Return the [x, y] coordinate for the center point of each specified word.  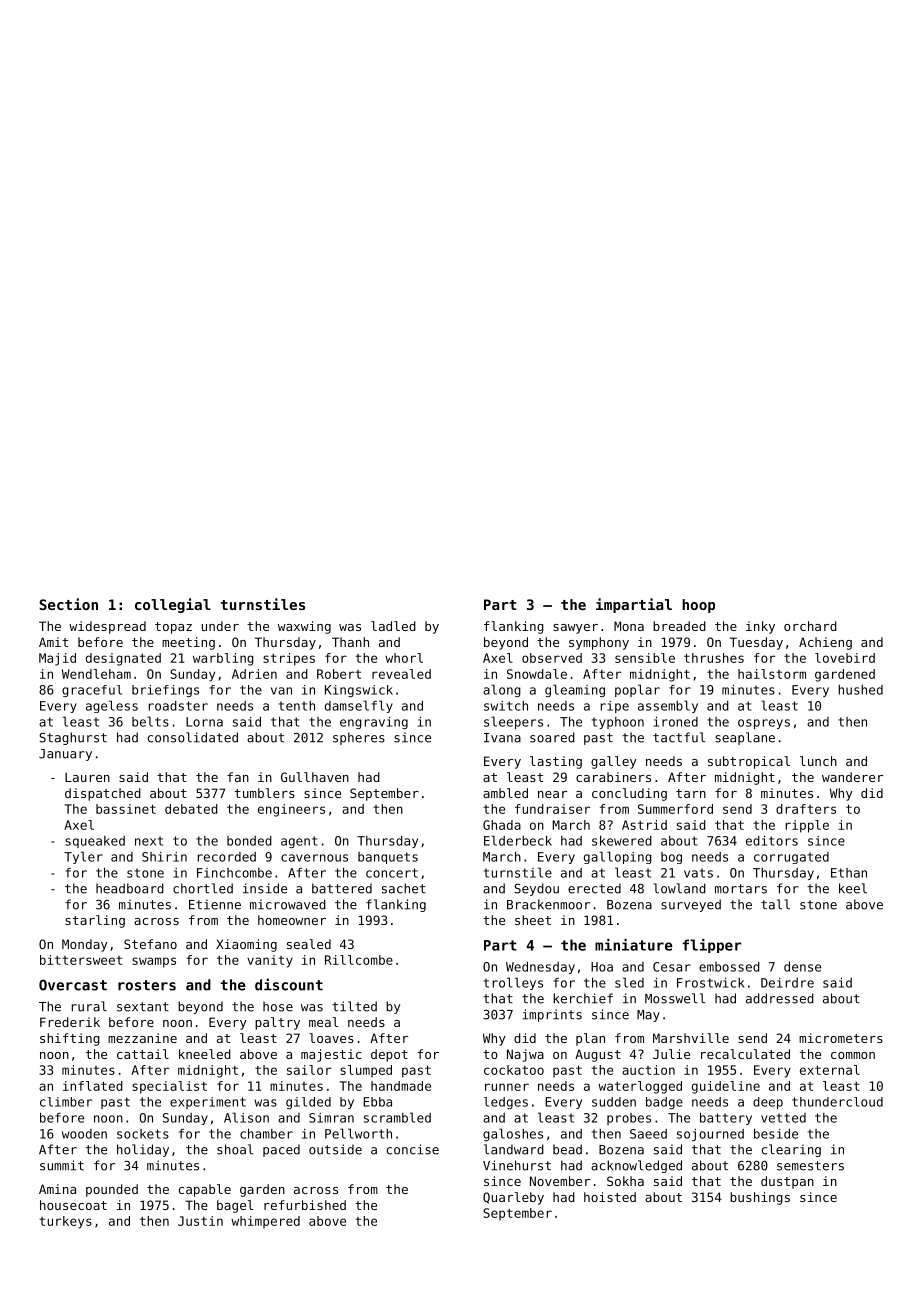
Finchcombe [234, 873]
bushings [760, 1198]
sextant [143, 1007]
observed [552, 658]
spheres [359, 738]
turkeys [65, 1222]
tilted [354, 1006]
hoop [698, 606]
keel [853, 888]
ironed [676, 722]
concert [392, 873]
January [65, 755]
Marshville [691, 1038]
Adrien [254, 674]
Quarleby [513, 1198]
